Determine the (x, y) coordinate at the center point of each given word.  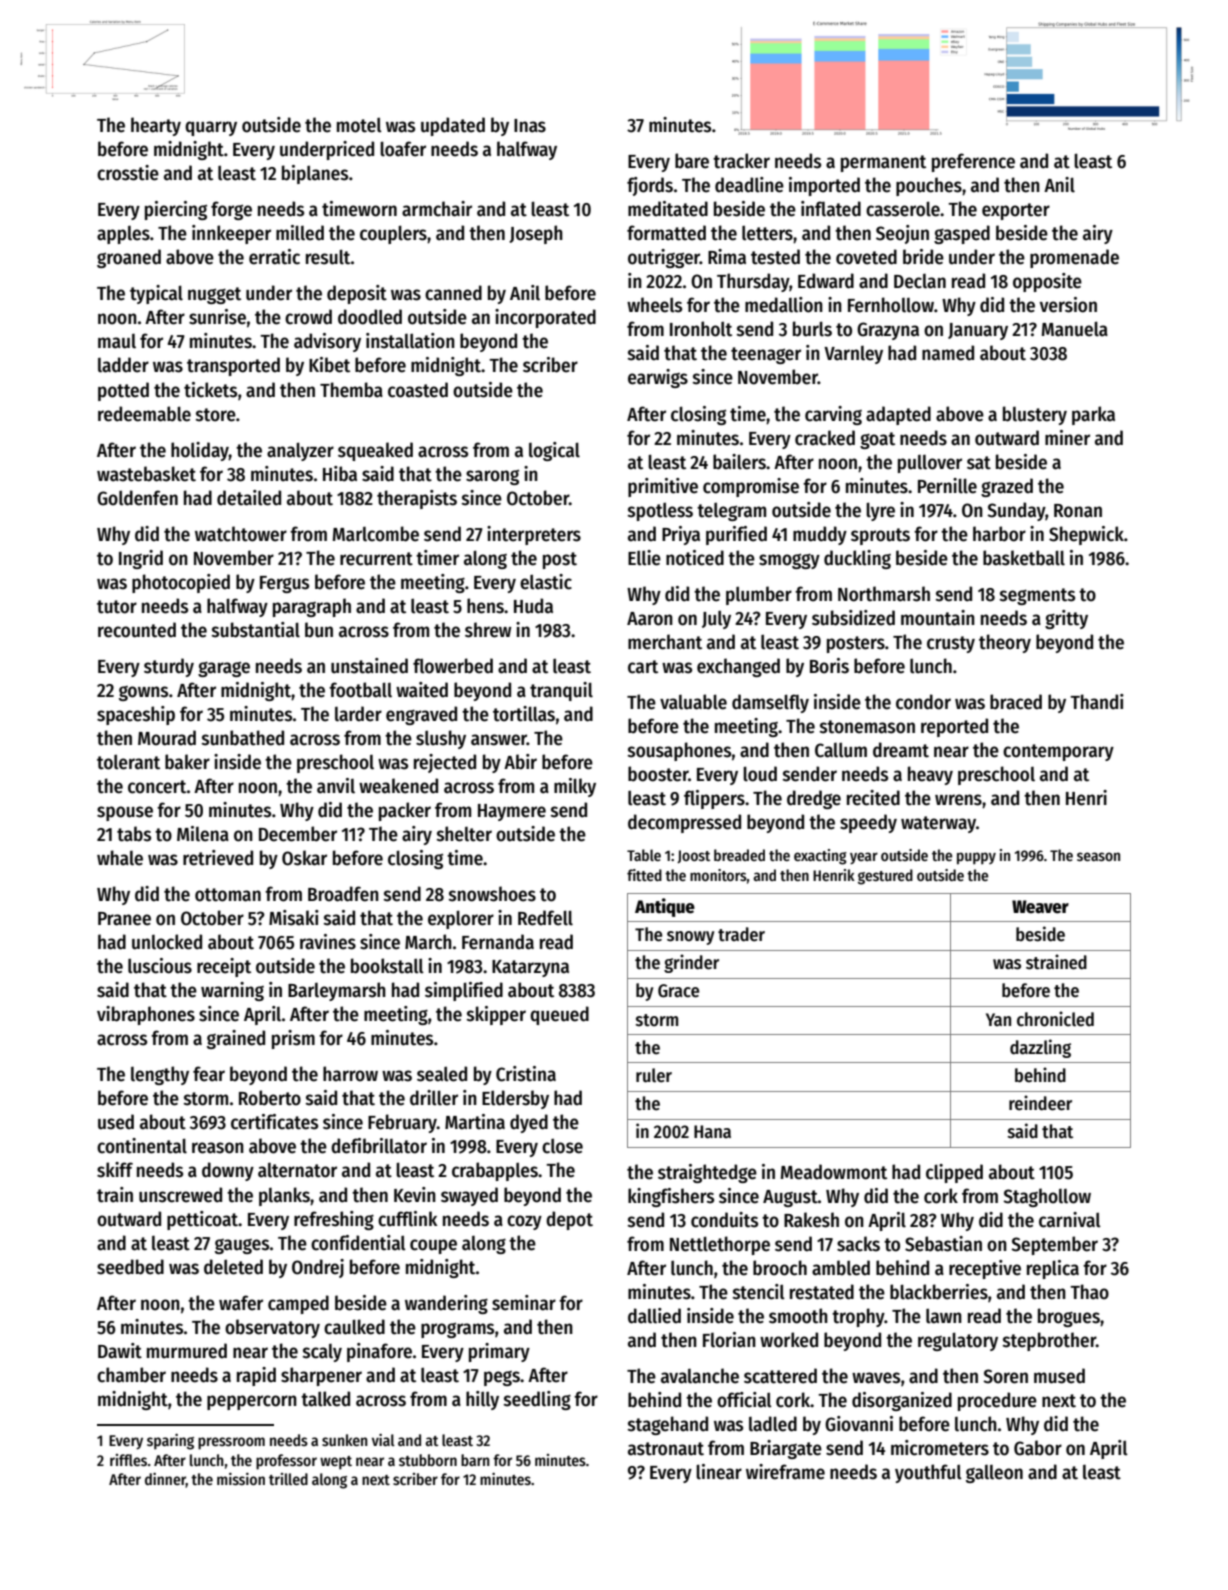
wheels (654, 305)
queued (559, 1015)
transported (233, 366)
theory (1005, 643)
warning (232, 991)
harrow (350, 1074)
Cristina (526, 1074)
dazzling (1040, 1048)
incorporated (545, 318)
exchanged (738, 667)
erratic (274, 257)
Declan (920, 281)
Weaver (1040, 907)
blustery (1035, 415)
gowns (143, 693)
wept (336, 1463)
